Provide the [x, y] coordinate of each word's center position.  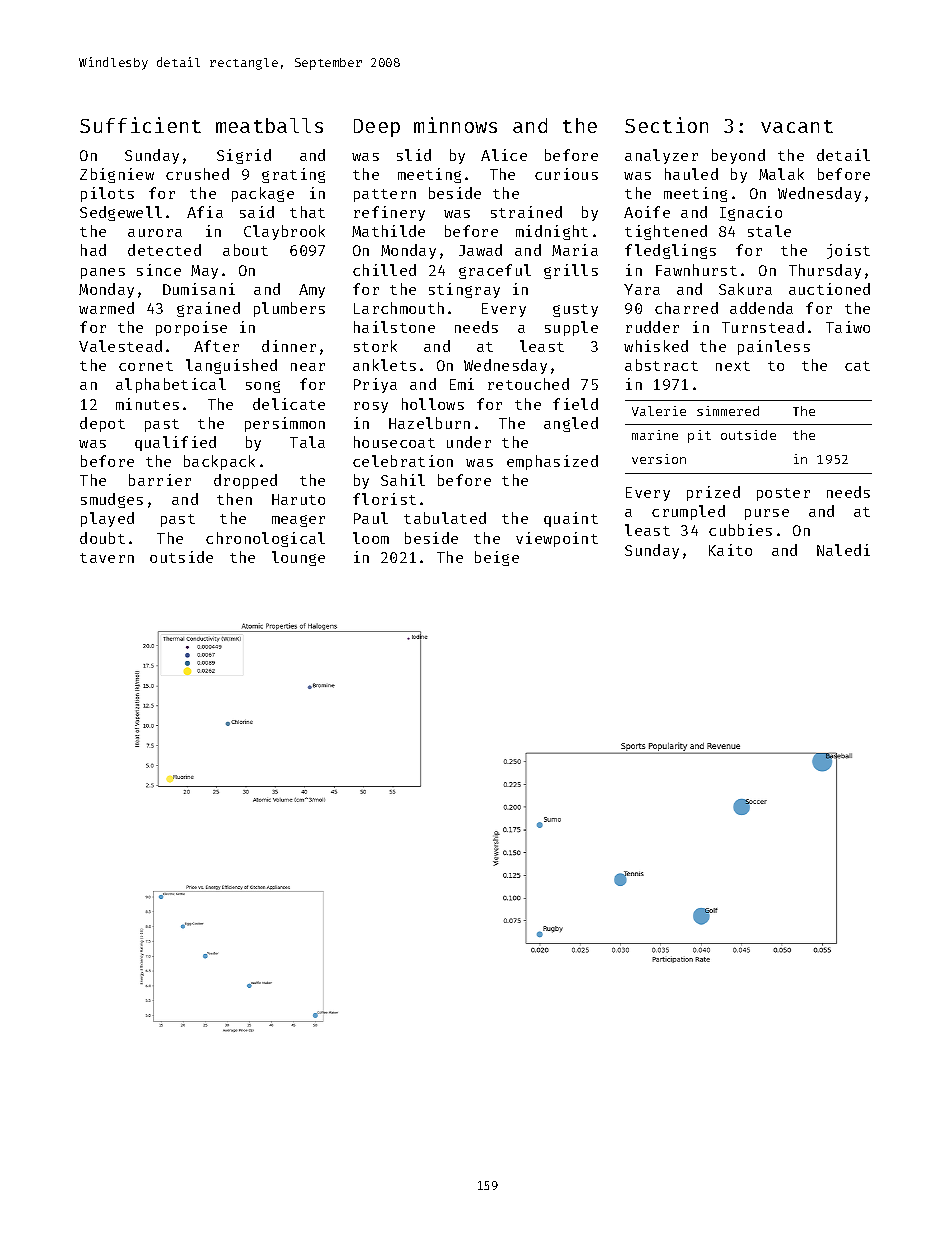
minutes [147, 404]
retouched [528, 384]
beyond [738, 156]
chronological [265, 539]
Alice [504, 155]
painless [774, 347]
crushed [197, 174]
